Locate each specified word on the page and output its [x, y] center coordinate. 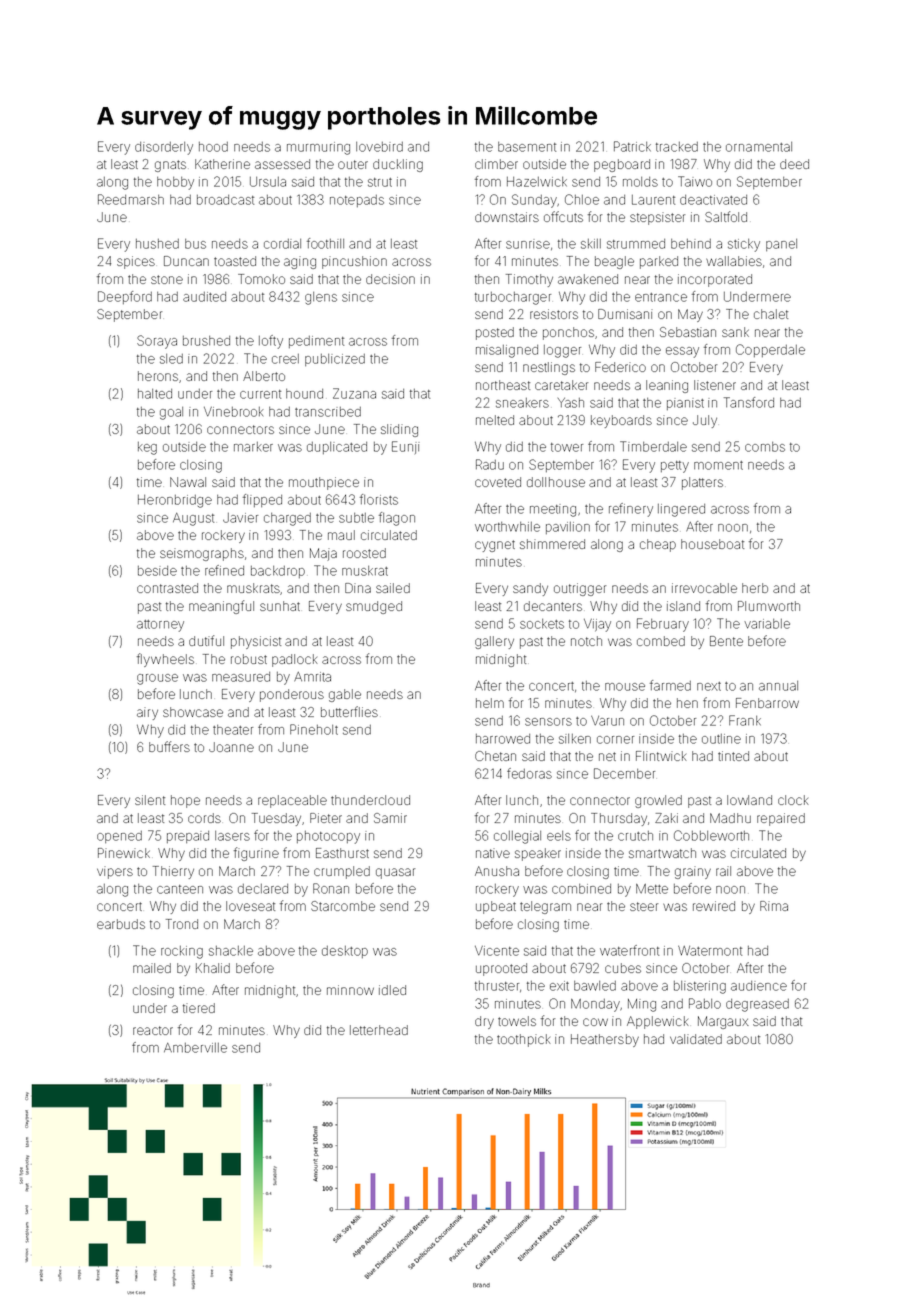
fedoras [529, 773]
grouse [157, 679]
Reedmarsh [131, 199]
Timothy [529, 280]
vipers [115, 872]
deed [794, 164]
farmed [670, 685]
